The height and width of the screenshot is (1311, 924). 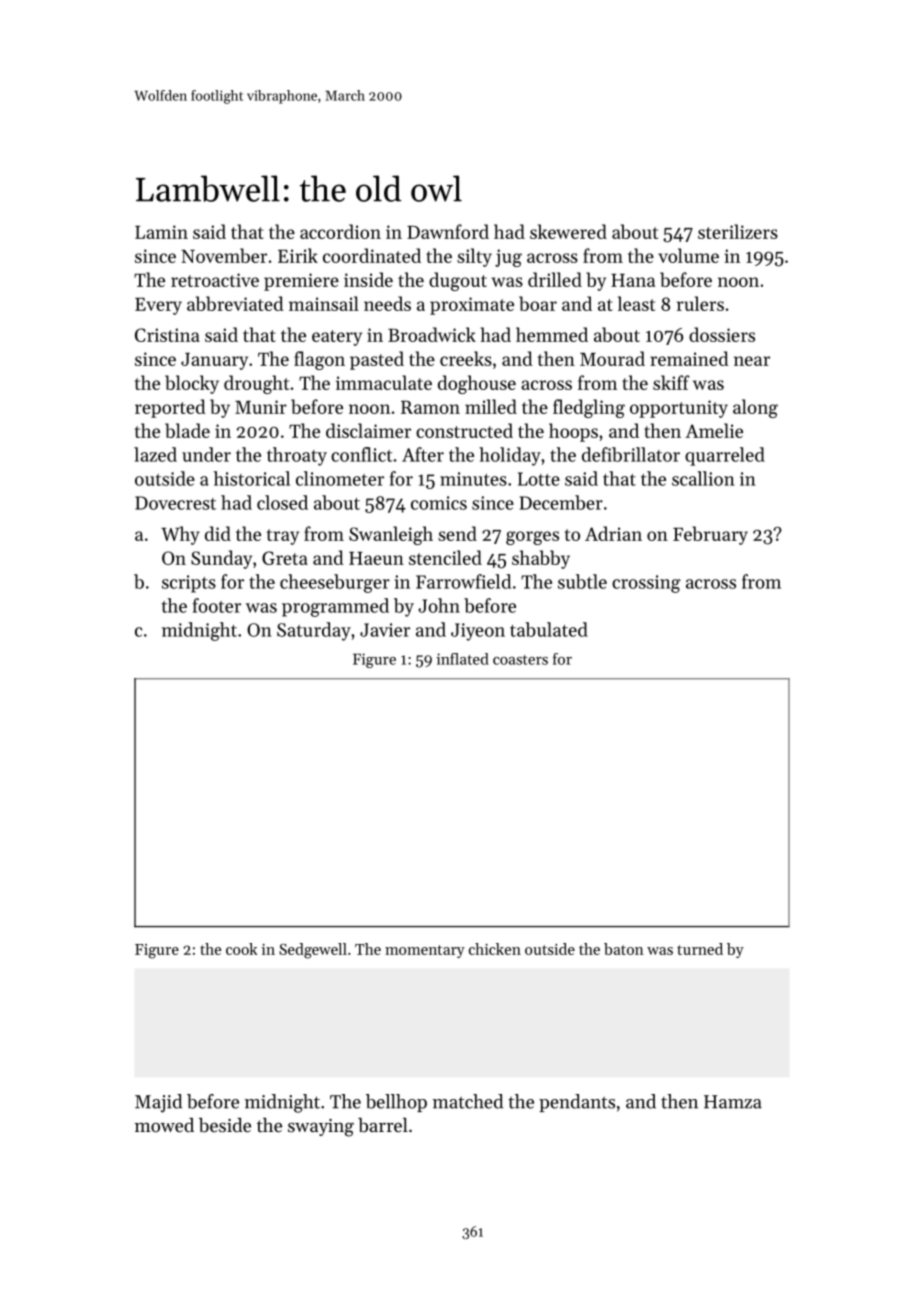 What do you see at coordinates (703, 478) in the screenshot?
I see `scallion` at bounding box center [703, 478].
